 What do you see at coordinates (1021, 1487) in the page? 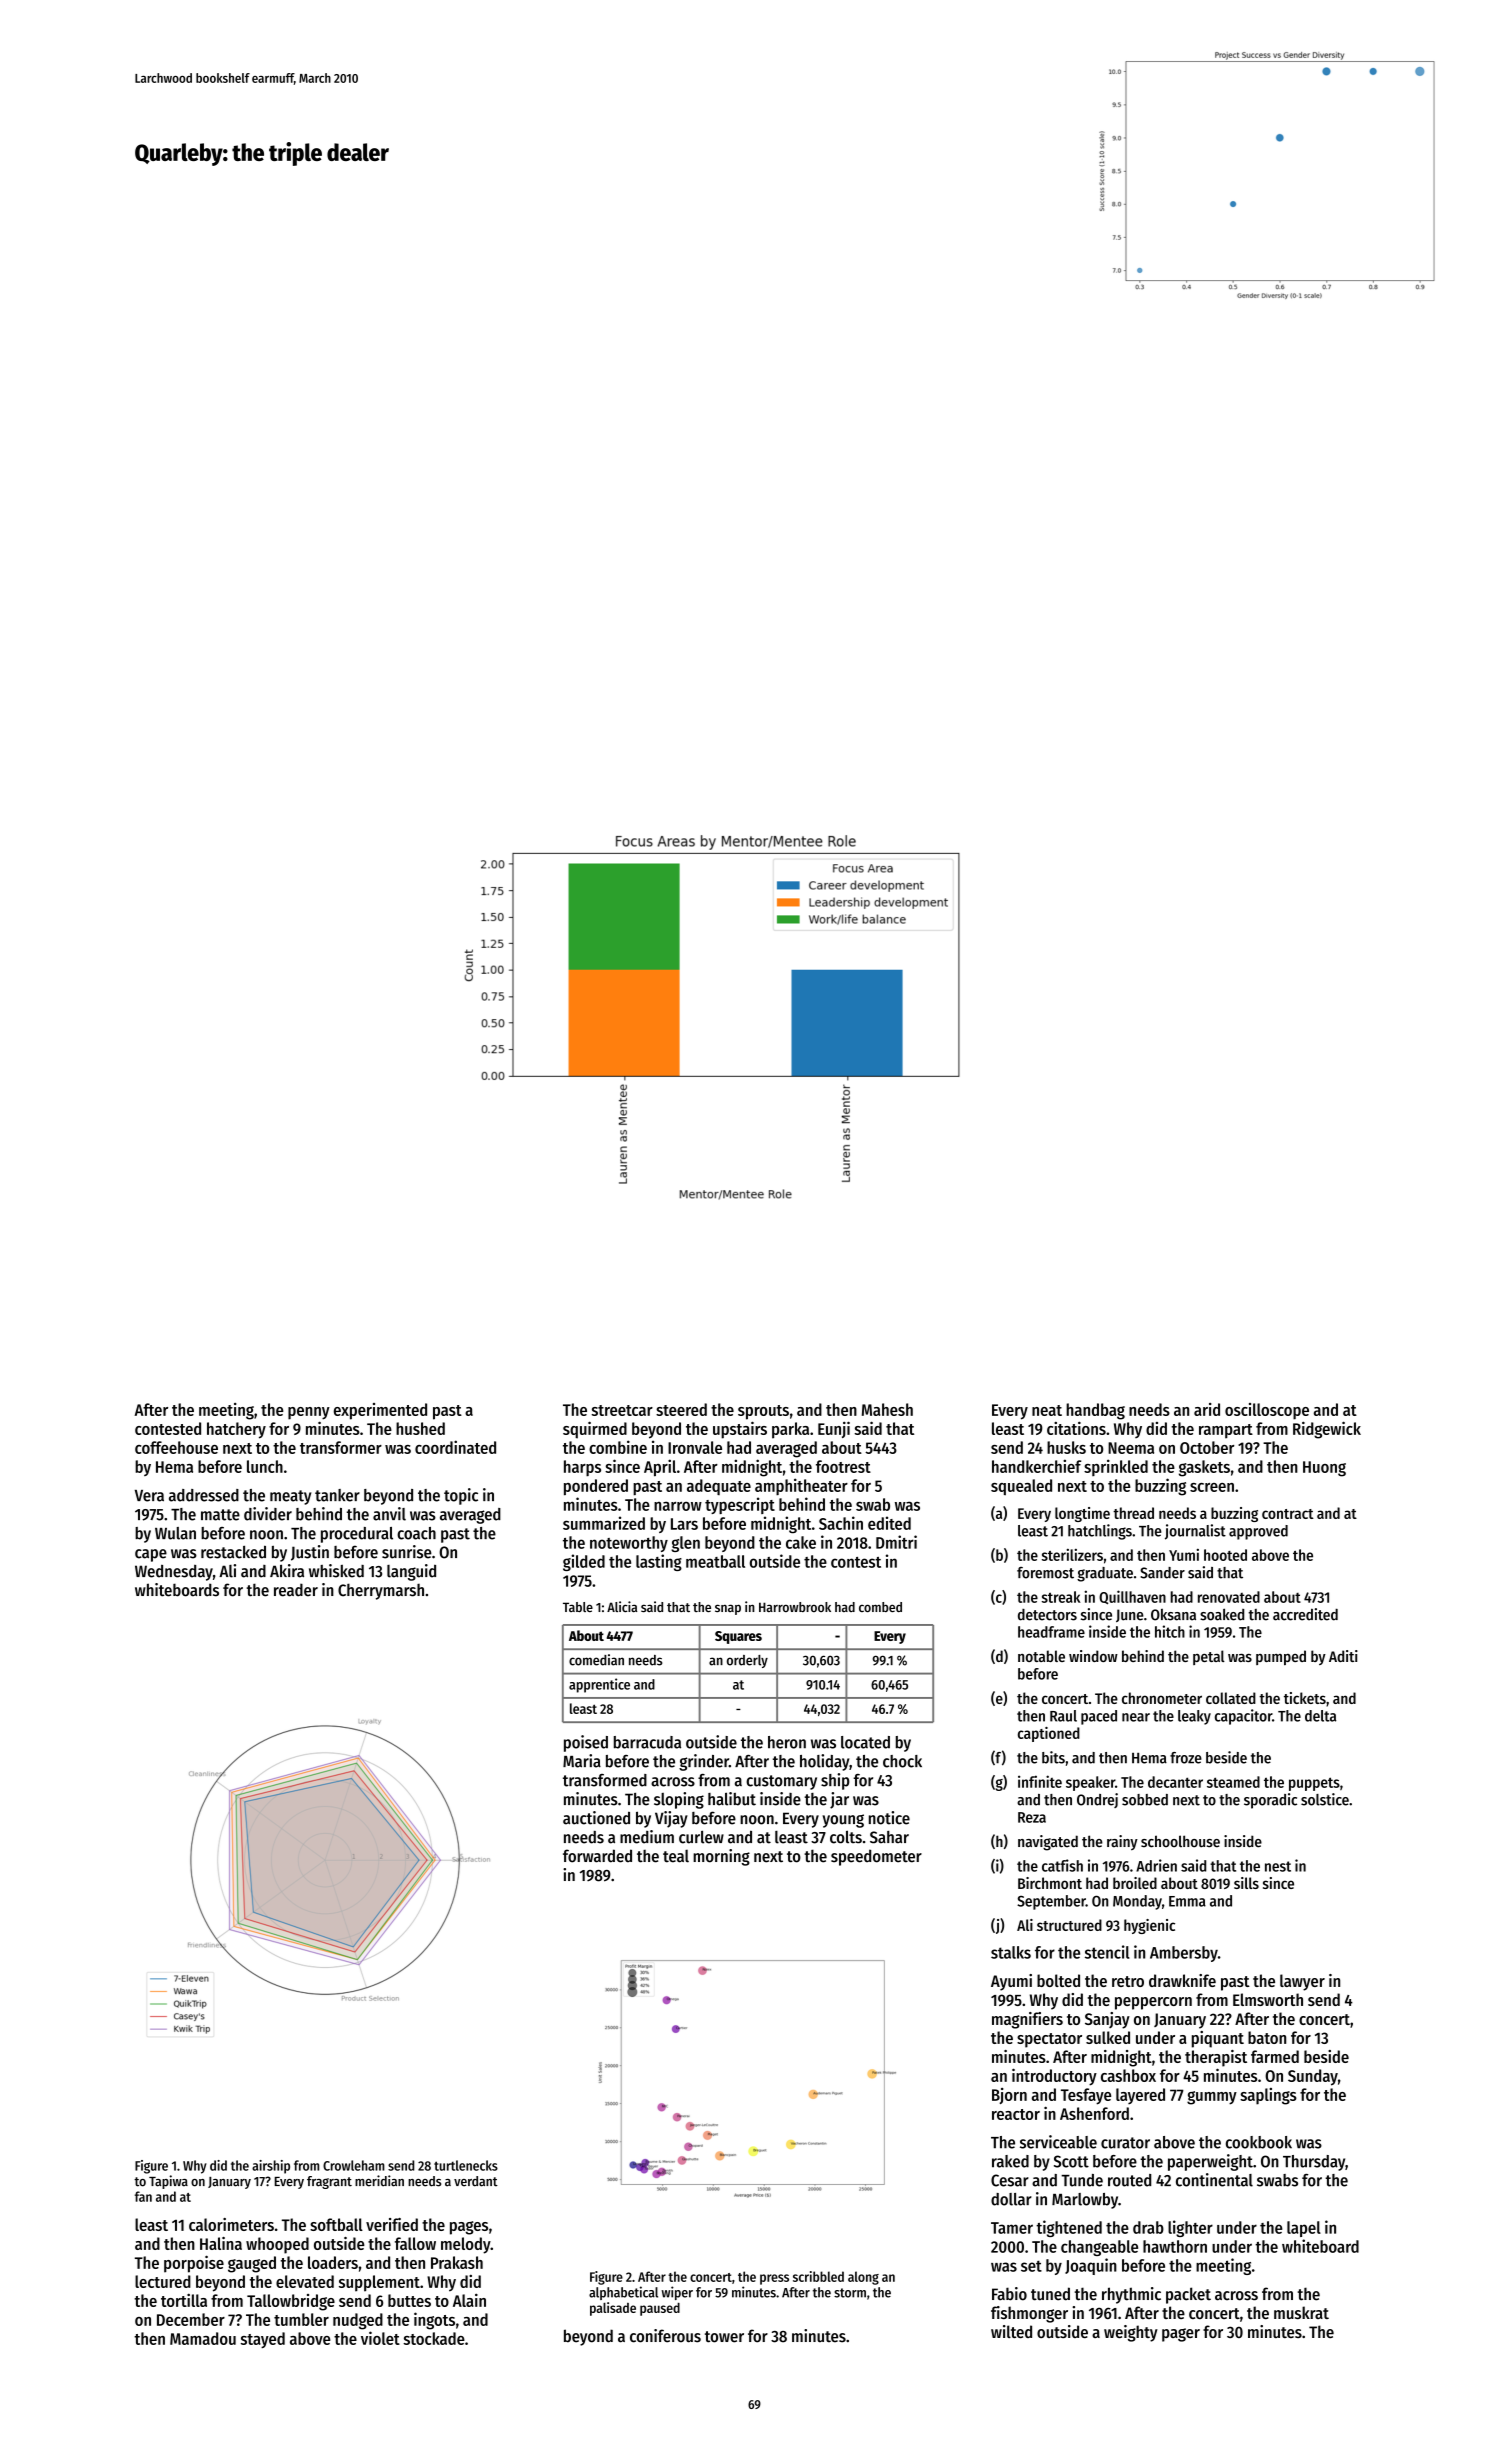
I see `squealed` at bounding box center [1021, 1487].
